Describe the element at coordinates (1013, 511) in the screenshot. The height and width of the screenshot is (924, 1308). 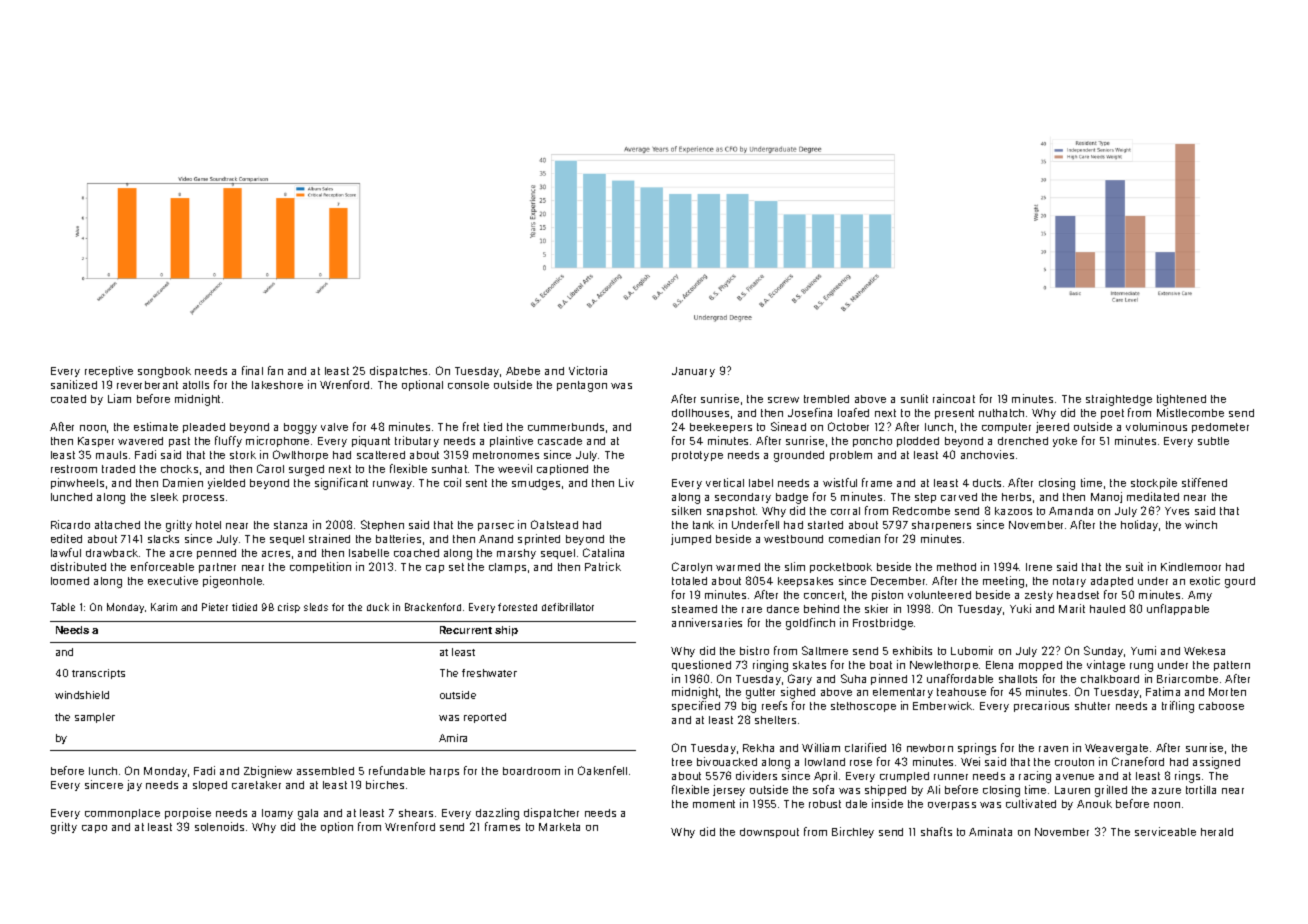
I see `kazoos` at that location.
